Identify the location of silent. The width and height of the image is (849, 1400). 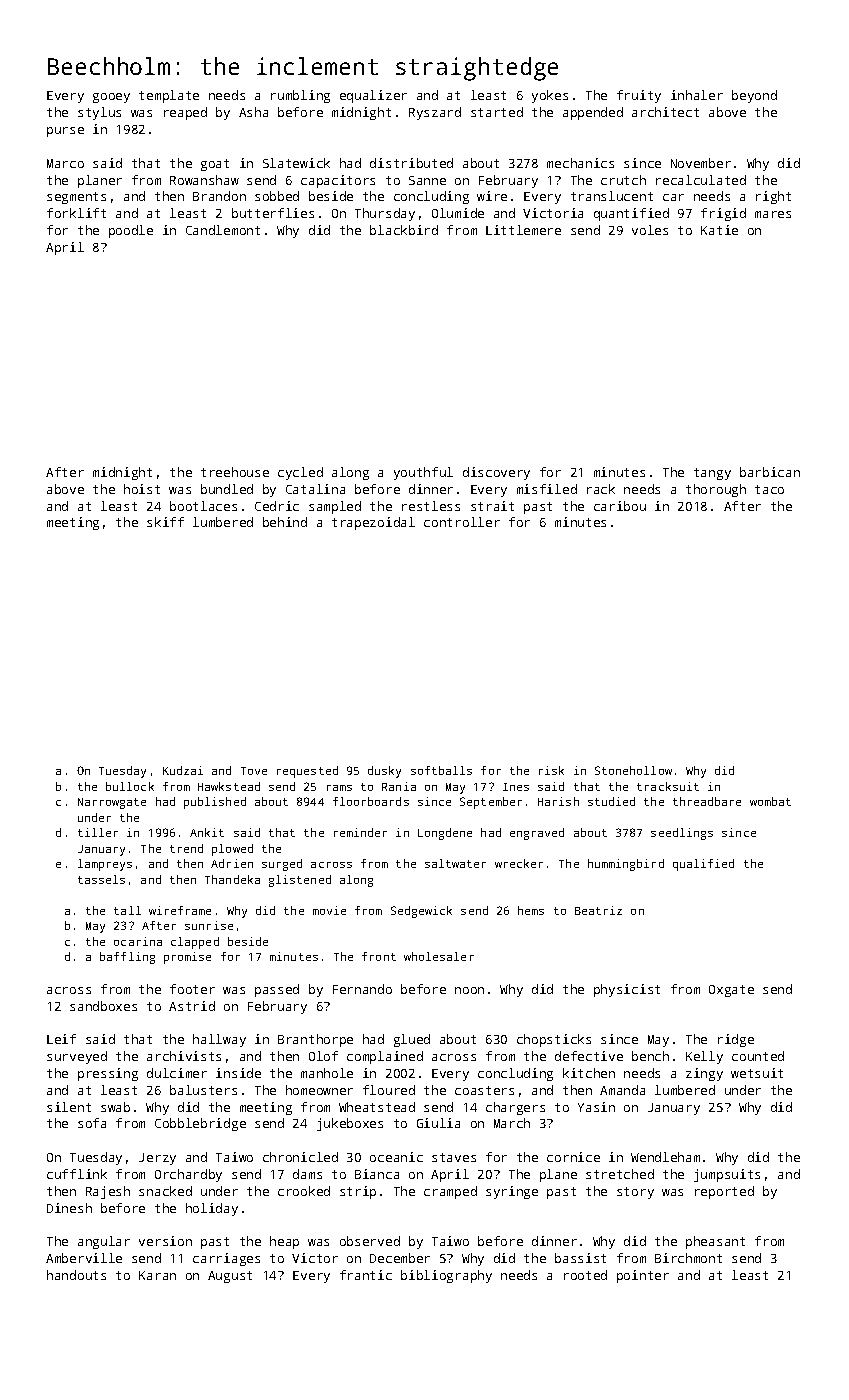
(69, 1107).
